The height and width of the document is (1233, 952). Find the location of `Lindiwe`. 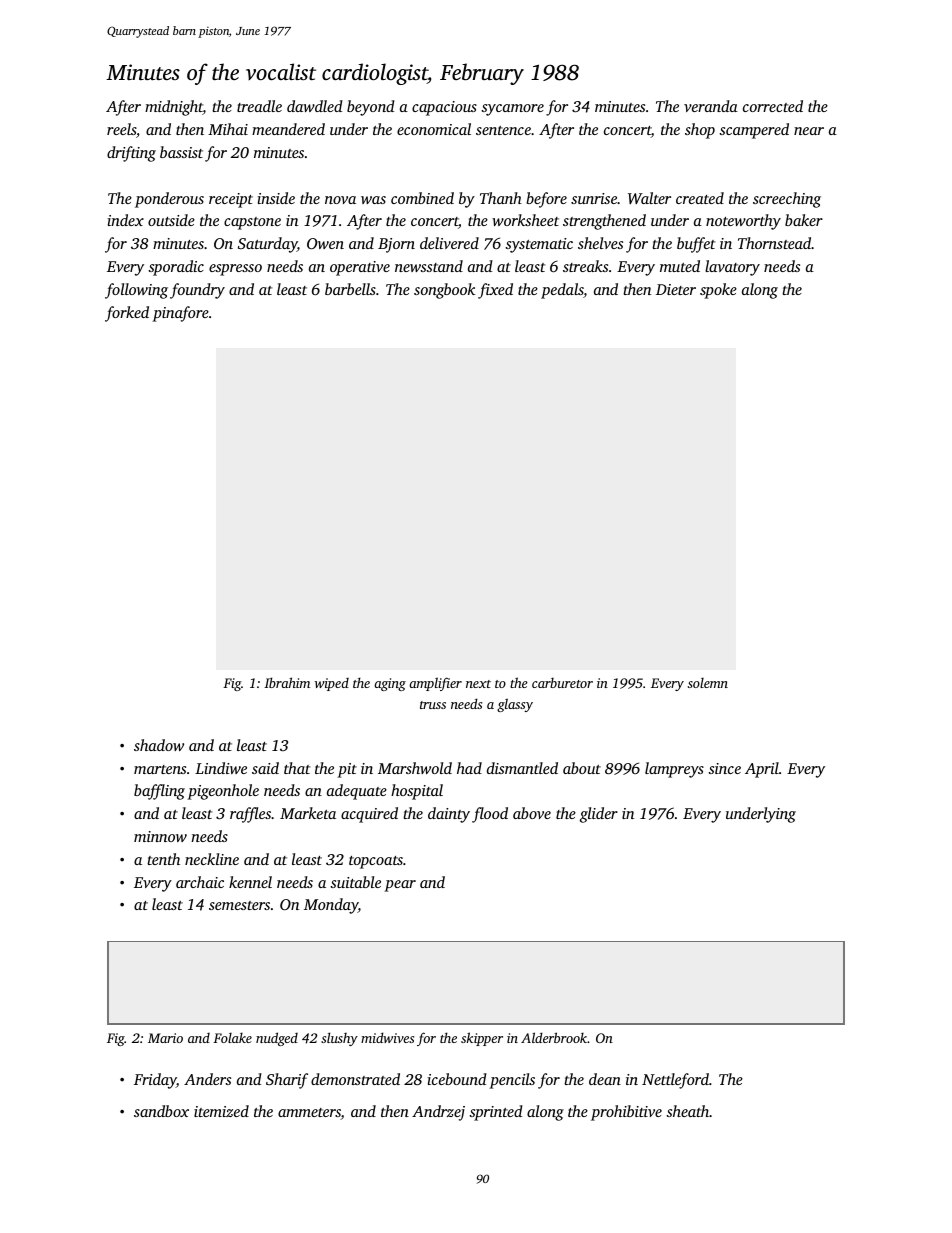

Lindiwe is located at coordinates (221, 768).
